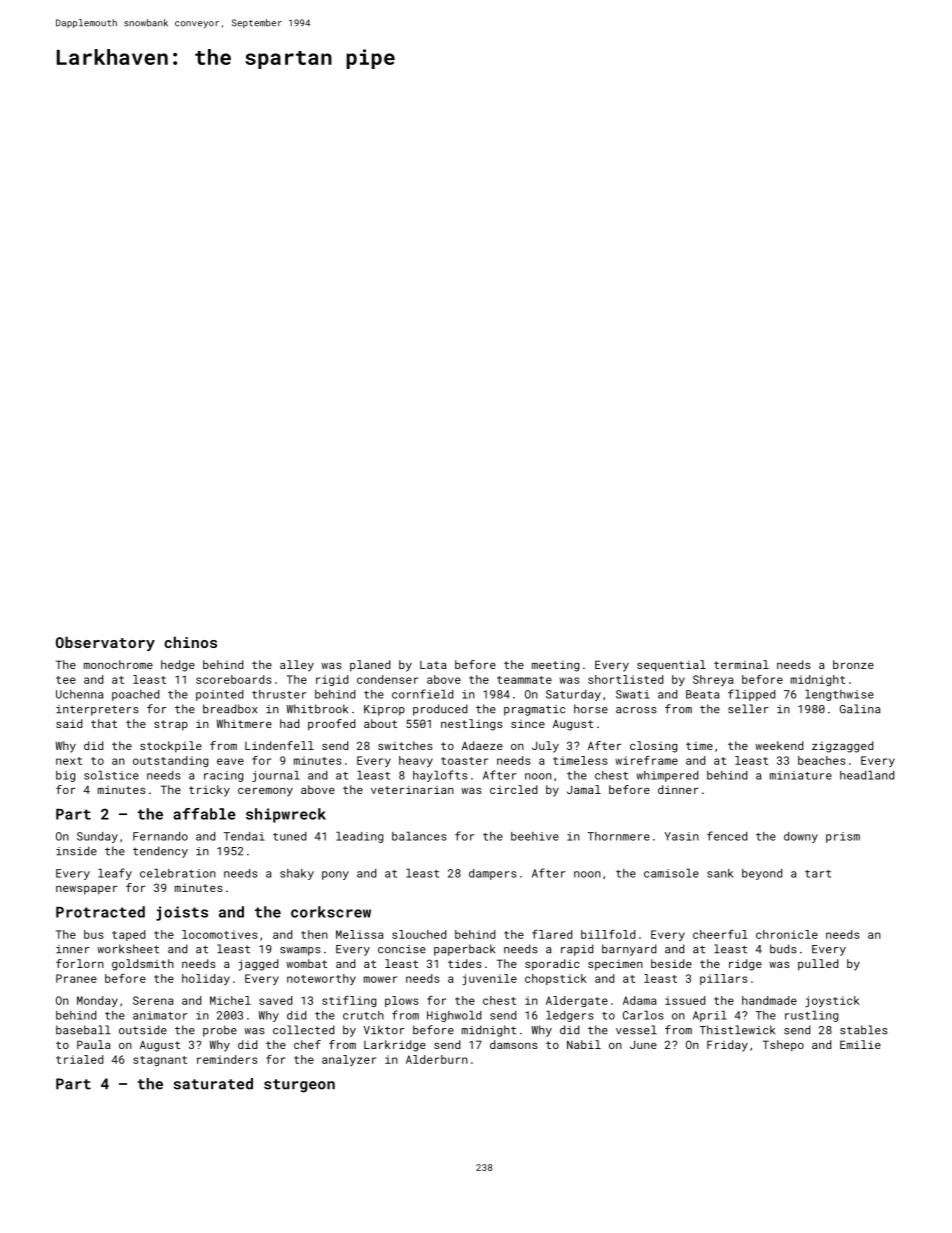 The height and width of the document is (1233, 952). Describe the element at coordinates (685, 1000) in the document. I see `issued` at that location.
